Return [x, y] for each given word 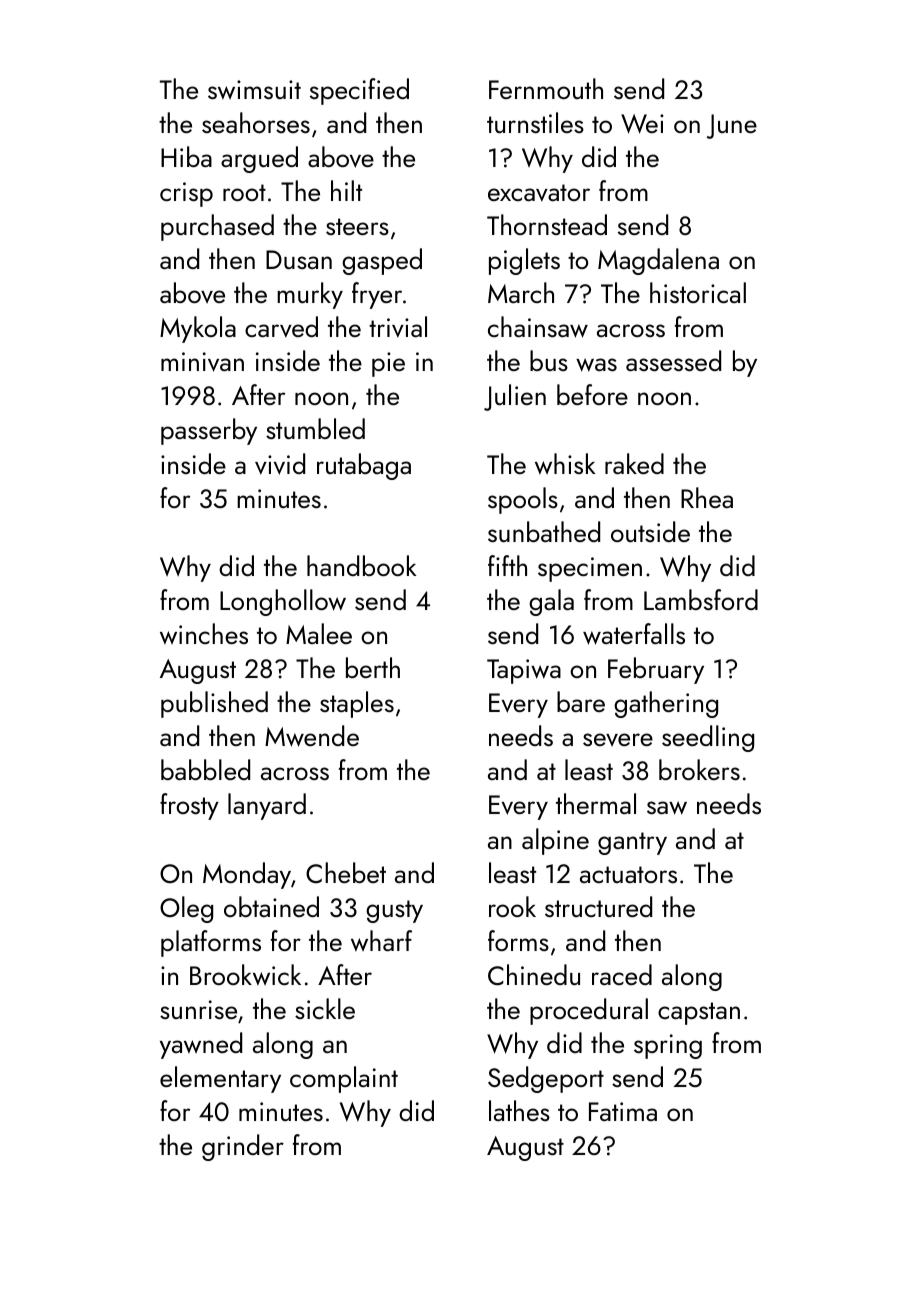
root [244, 192]
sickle [325, 1008]
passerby [209, 431]
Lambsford [701, 599]
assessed [673, 360]
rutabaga [364, 466]
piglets [524, 261]
